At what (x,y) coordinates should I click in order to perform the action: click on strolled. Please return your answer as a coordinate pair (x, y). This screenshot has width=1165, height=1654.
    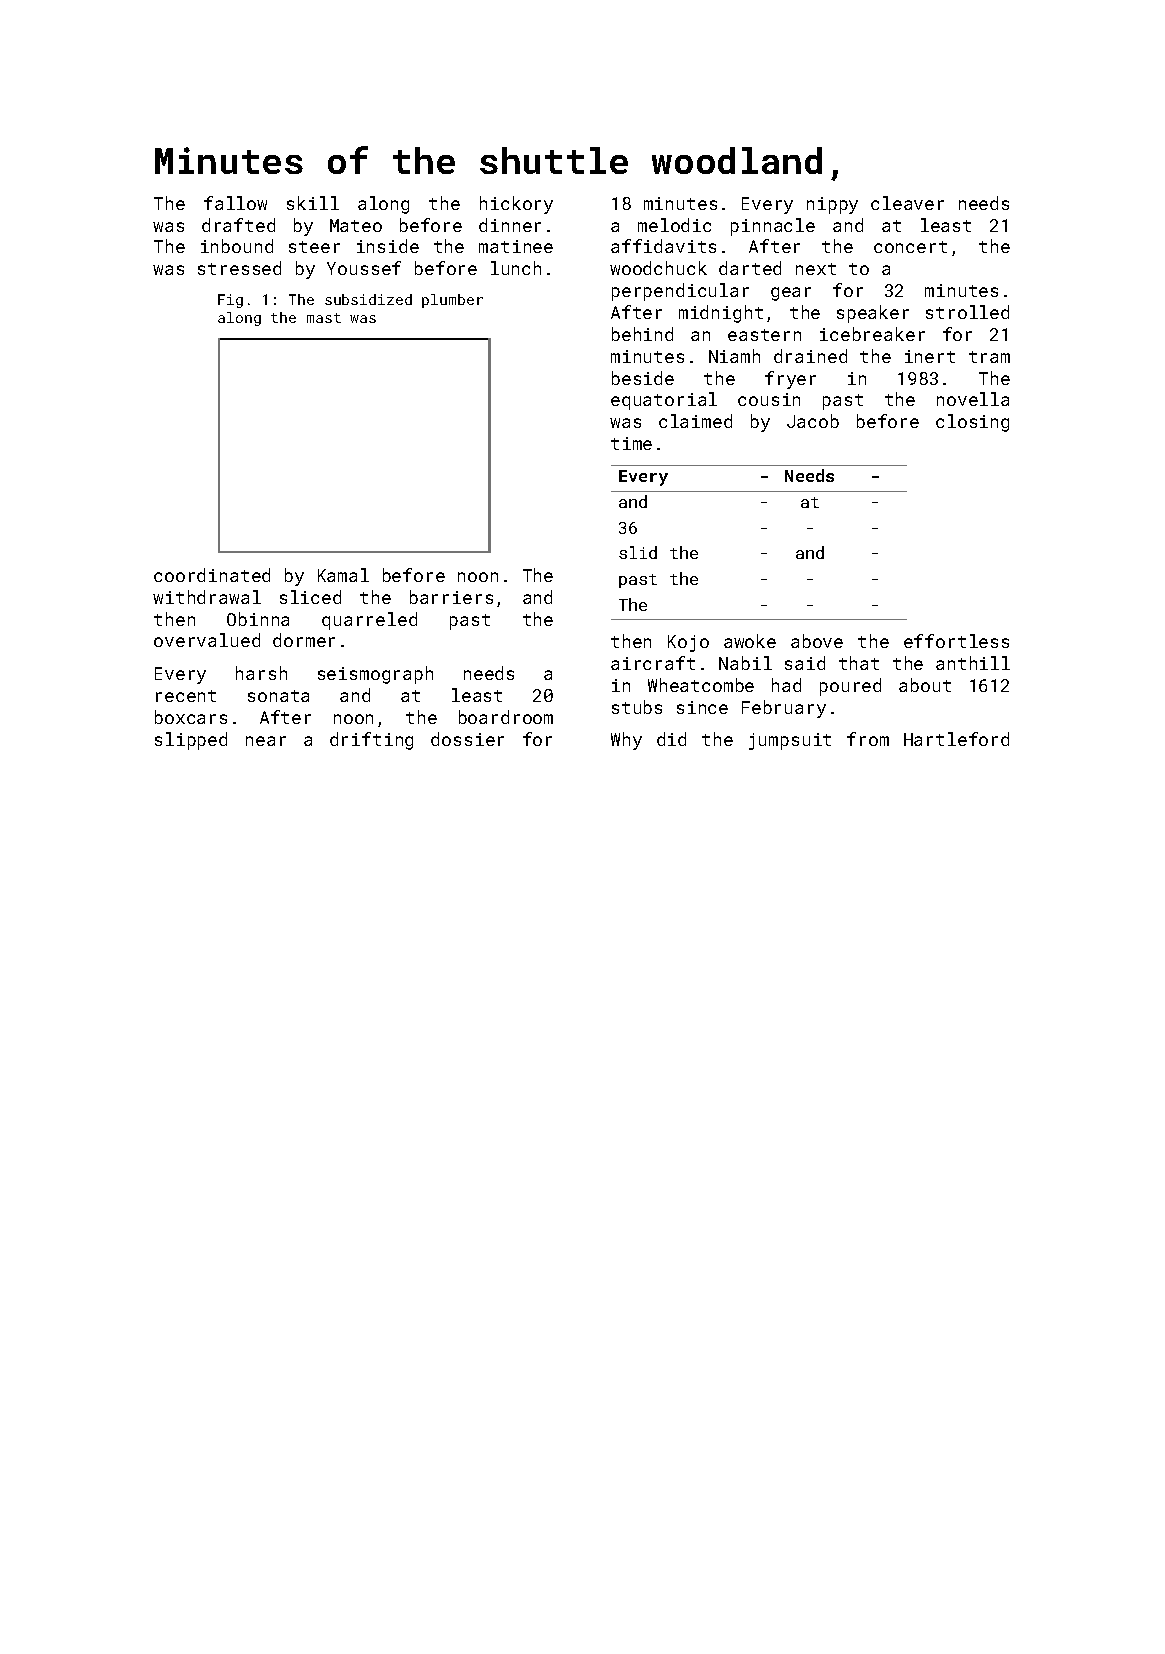
    Looking at the image, I should click on (967, 312).
